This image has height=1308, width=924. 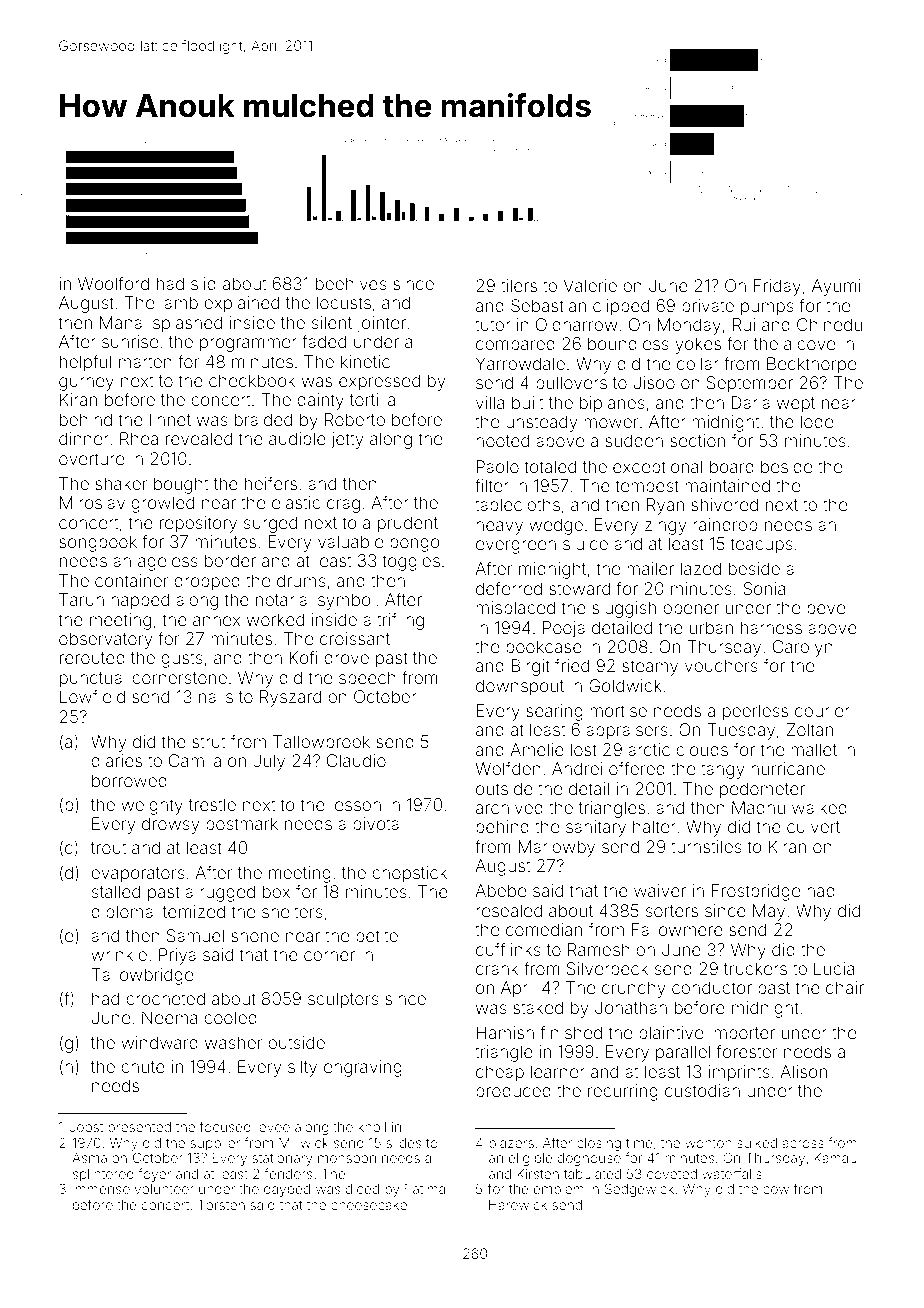 What do you see at coordinates (554, 712) in the image?
I see `searing` at bounding box center [554, 712].
